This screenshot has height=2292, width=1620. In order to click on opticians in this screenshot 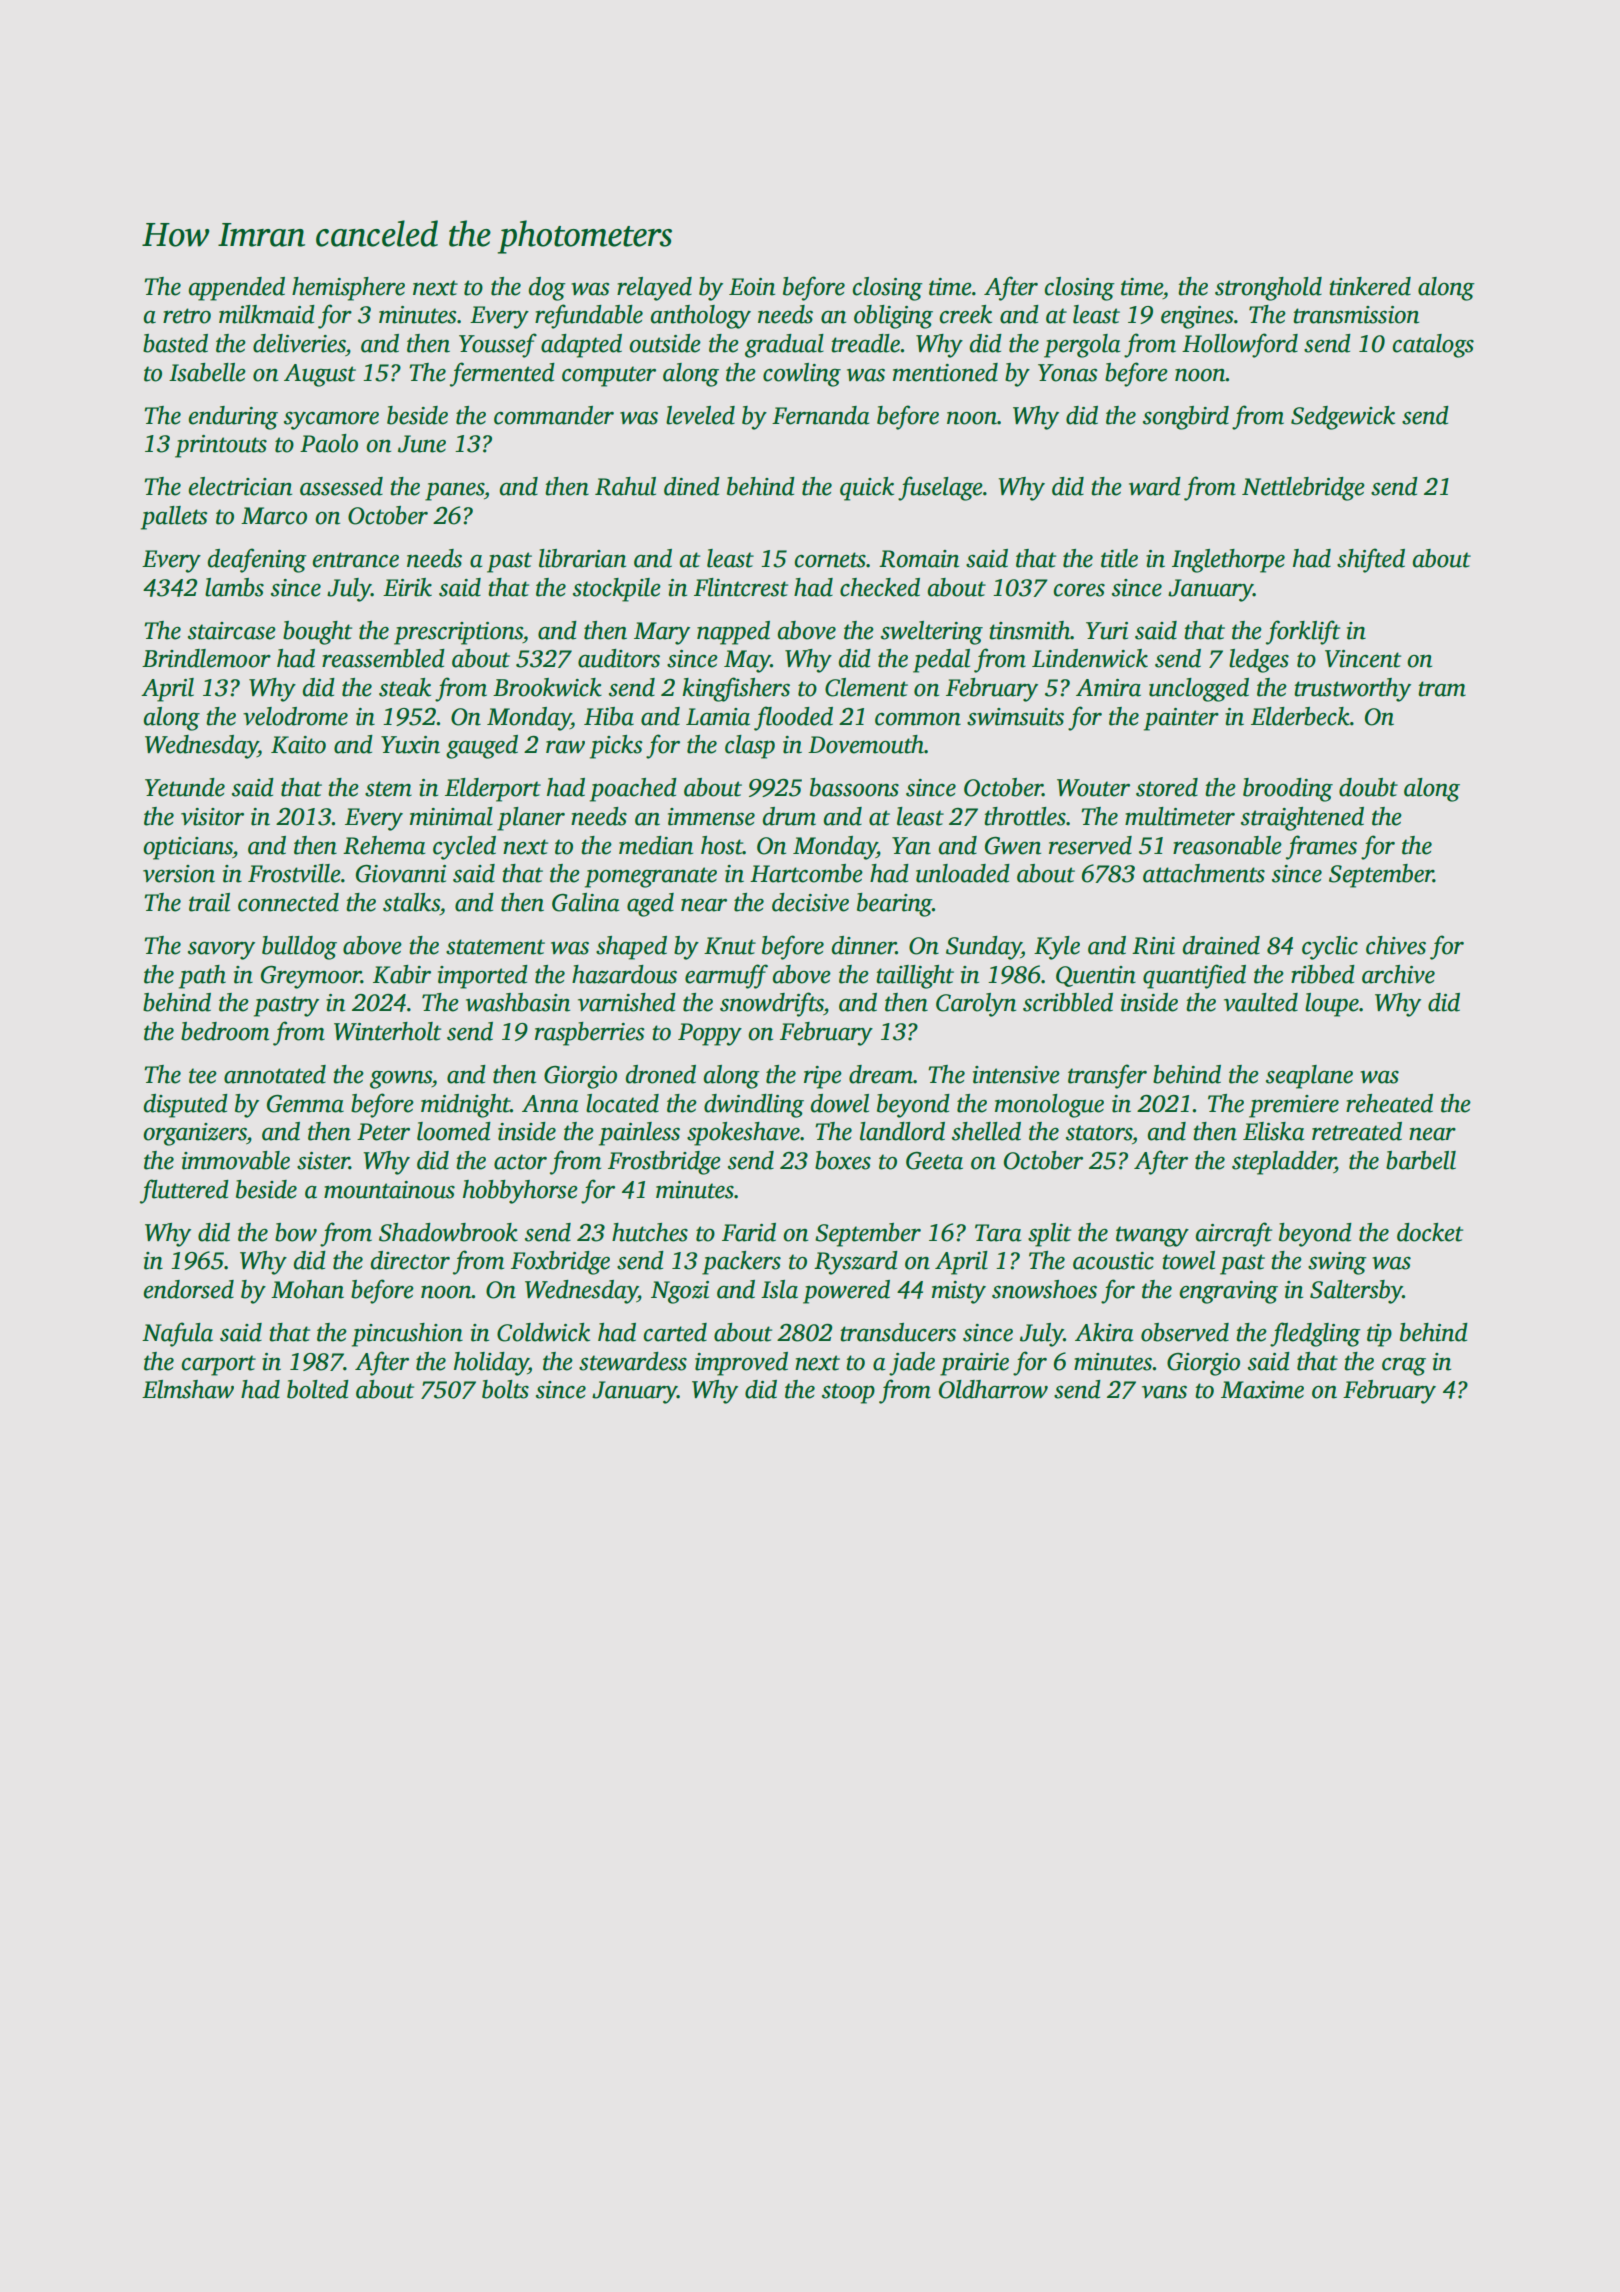, I will do `click(188, 848)`.
